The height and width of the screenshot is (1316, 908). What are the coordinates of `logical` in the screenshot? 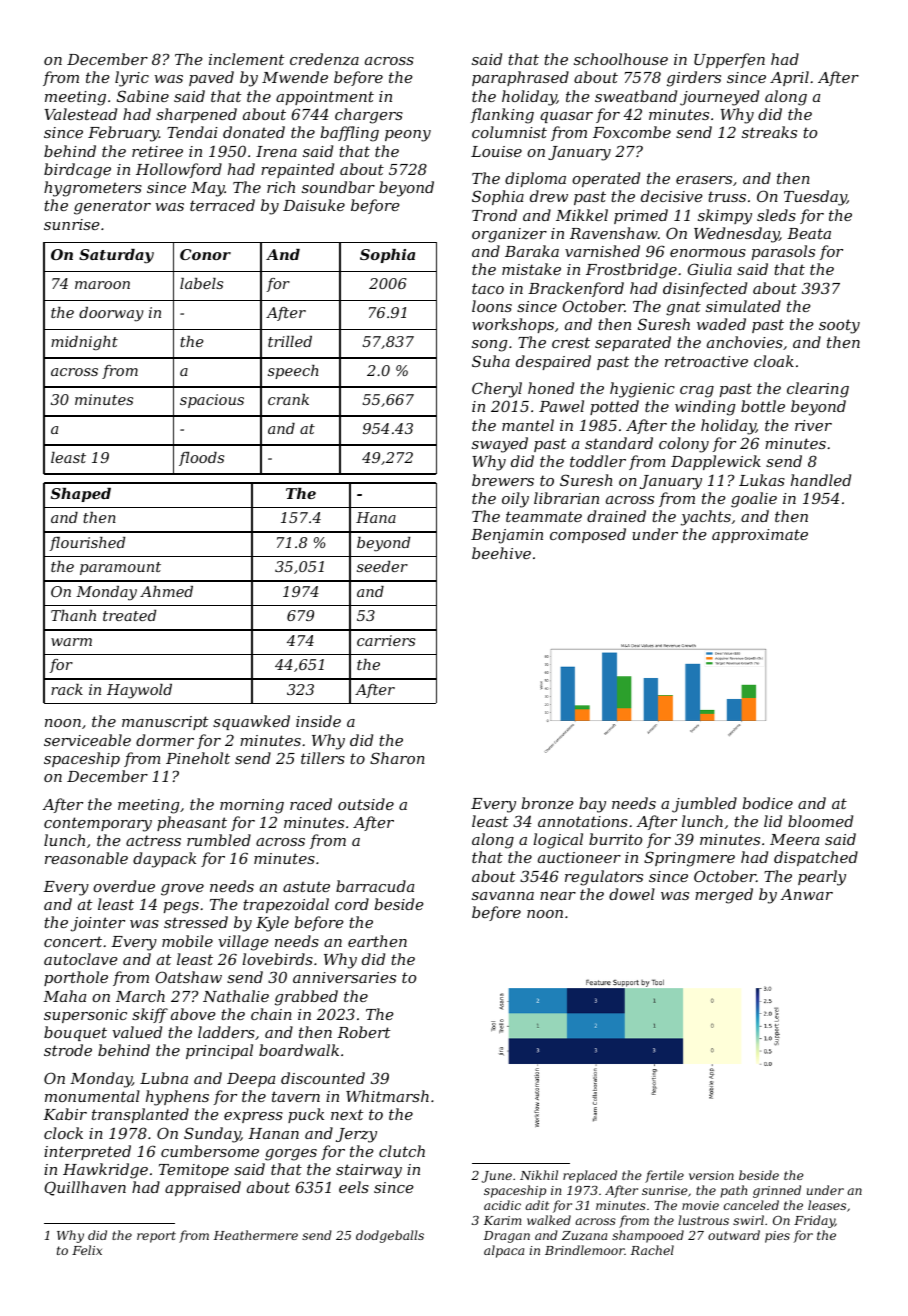 It's located at (558, 841).
